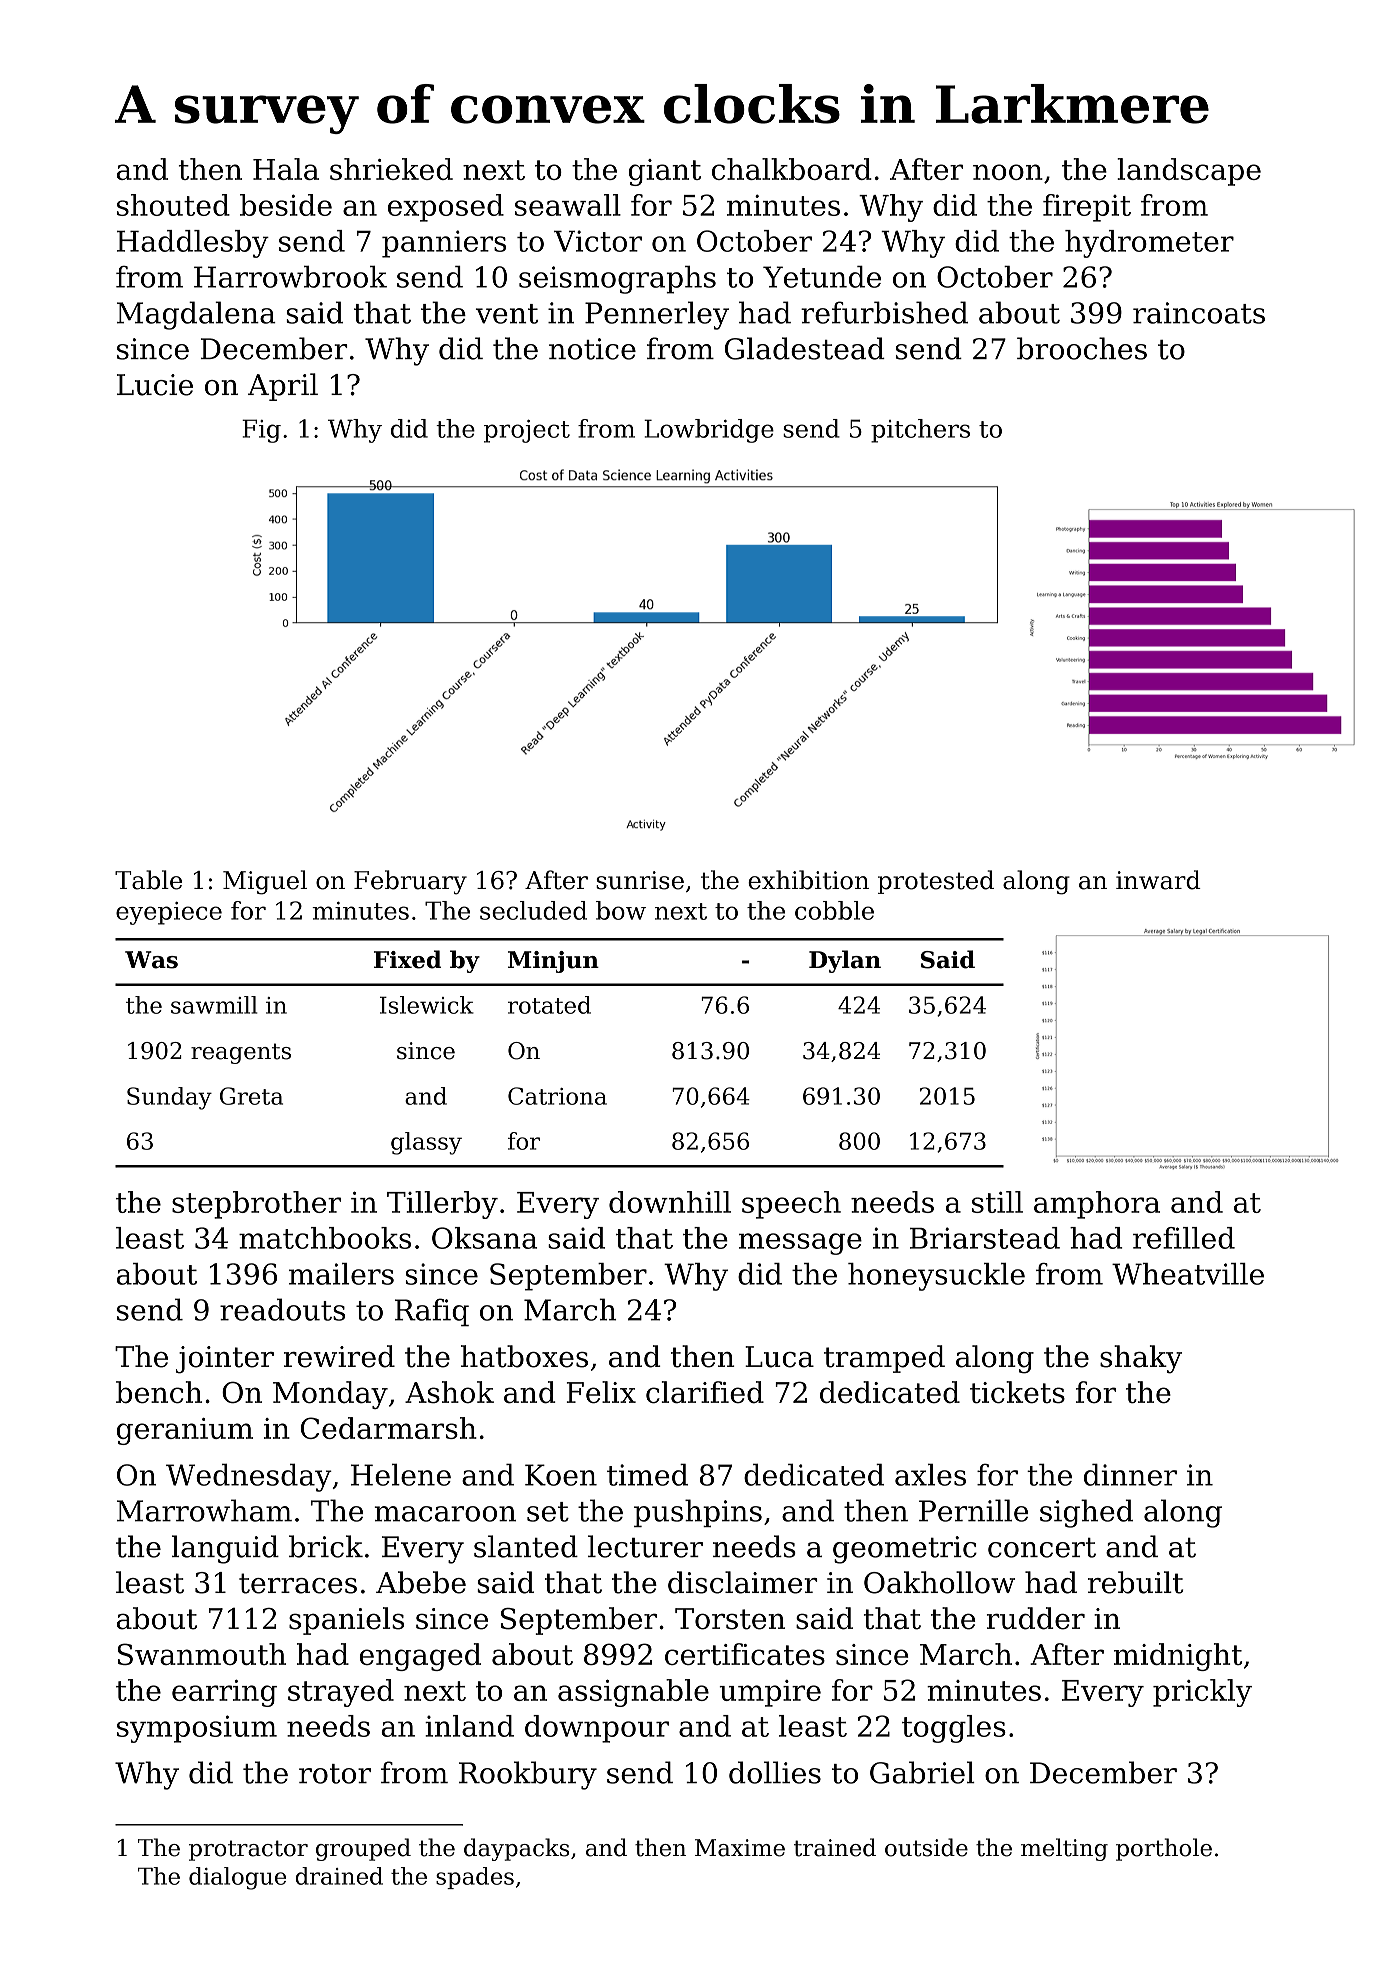 This screenshot has height=1969, width=1386. Describe the element at coordinates (709, 431) in the screenshot. I see `Lowbridge` at that location.
